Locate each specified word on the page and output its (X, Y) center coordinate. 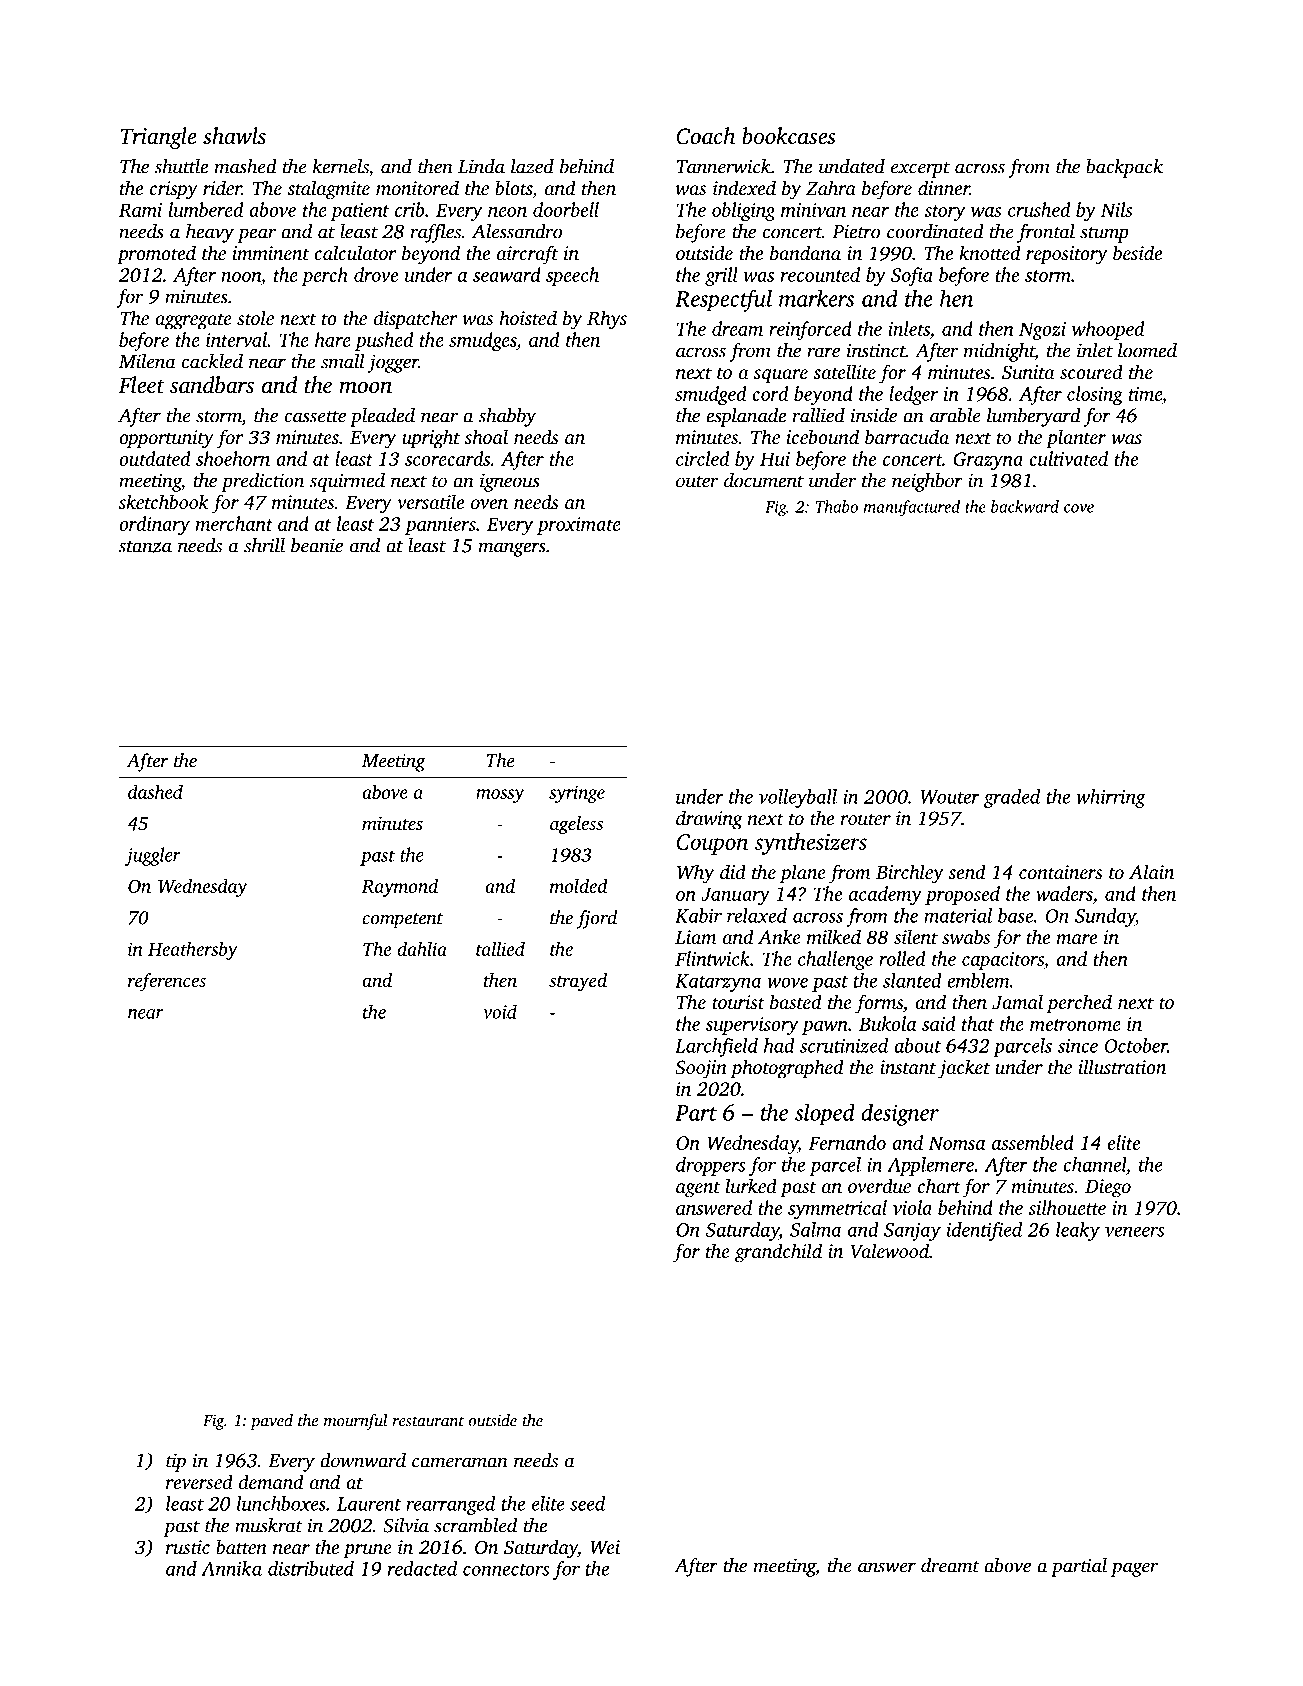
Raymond (400, 887)
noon (241, 277)
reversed (199, 1481)
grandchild (778, 1253)
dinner (944, 187)
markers (816, 298)
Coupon (712, 844)
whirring (1111, 798)
